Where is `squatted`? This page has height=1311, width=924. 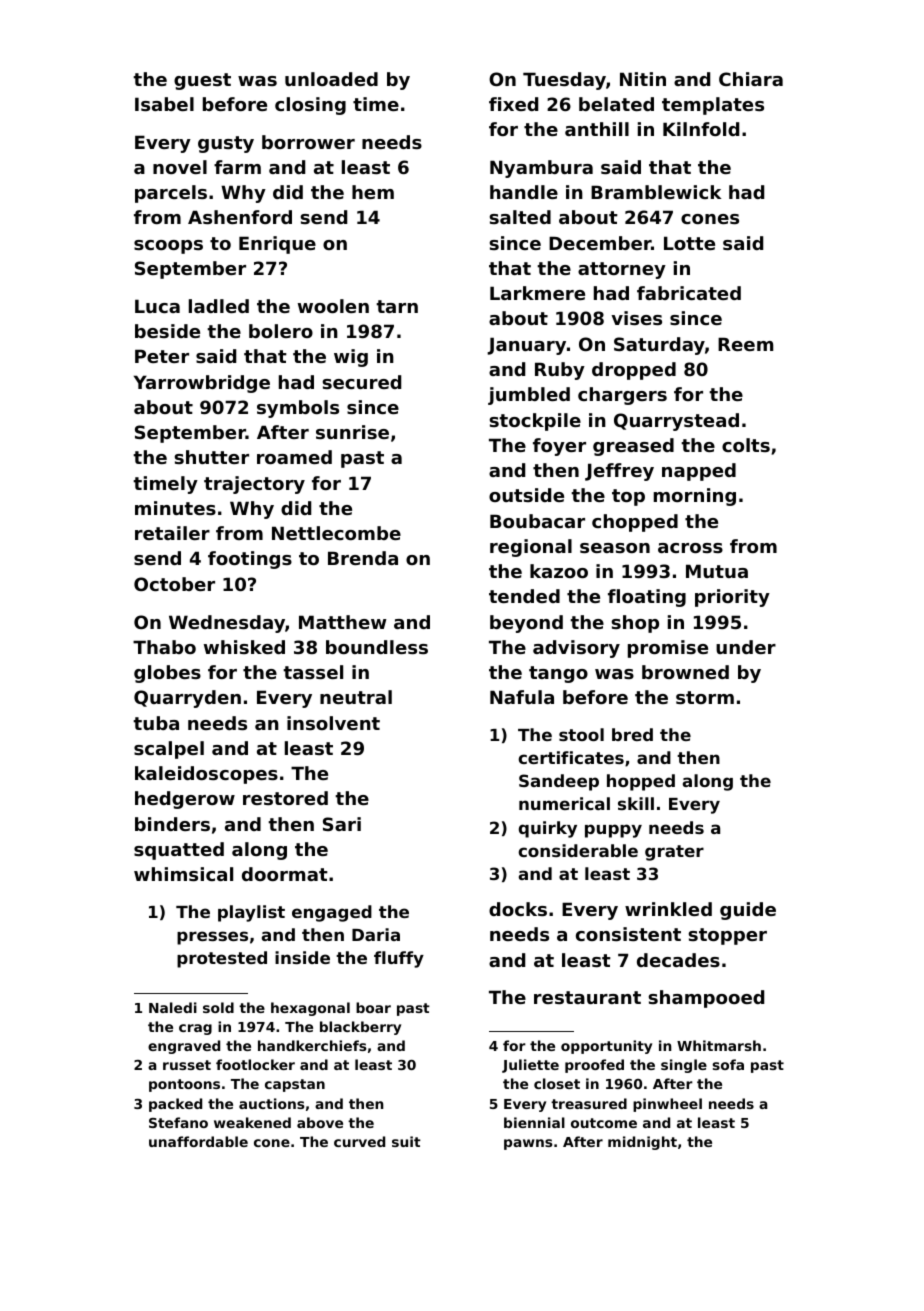 squatted is located at coordinates (179, 851).
